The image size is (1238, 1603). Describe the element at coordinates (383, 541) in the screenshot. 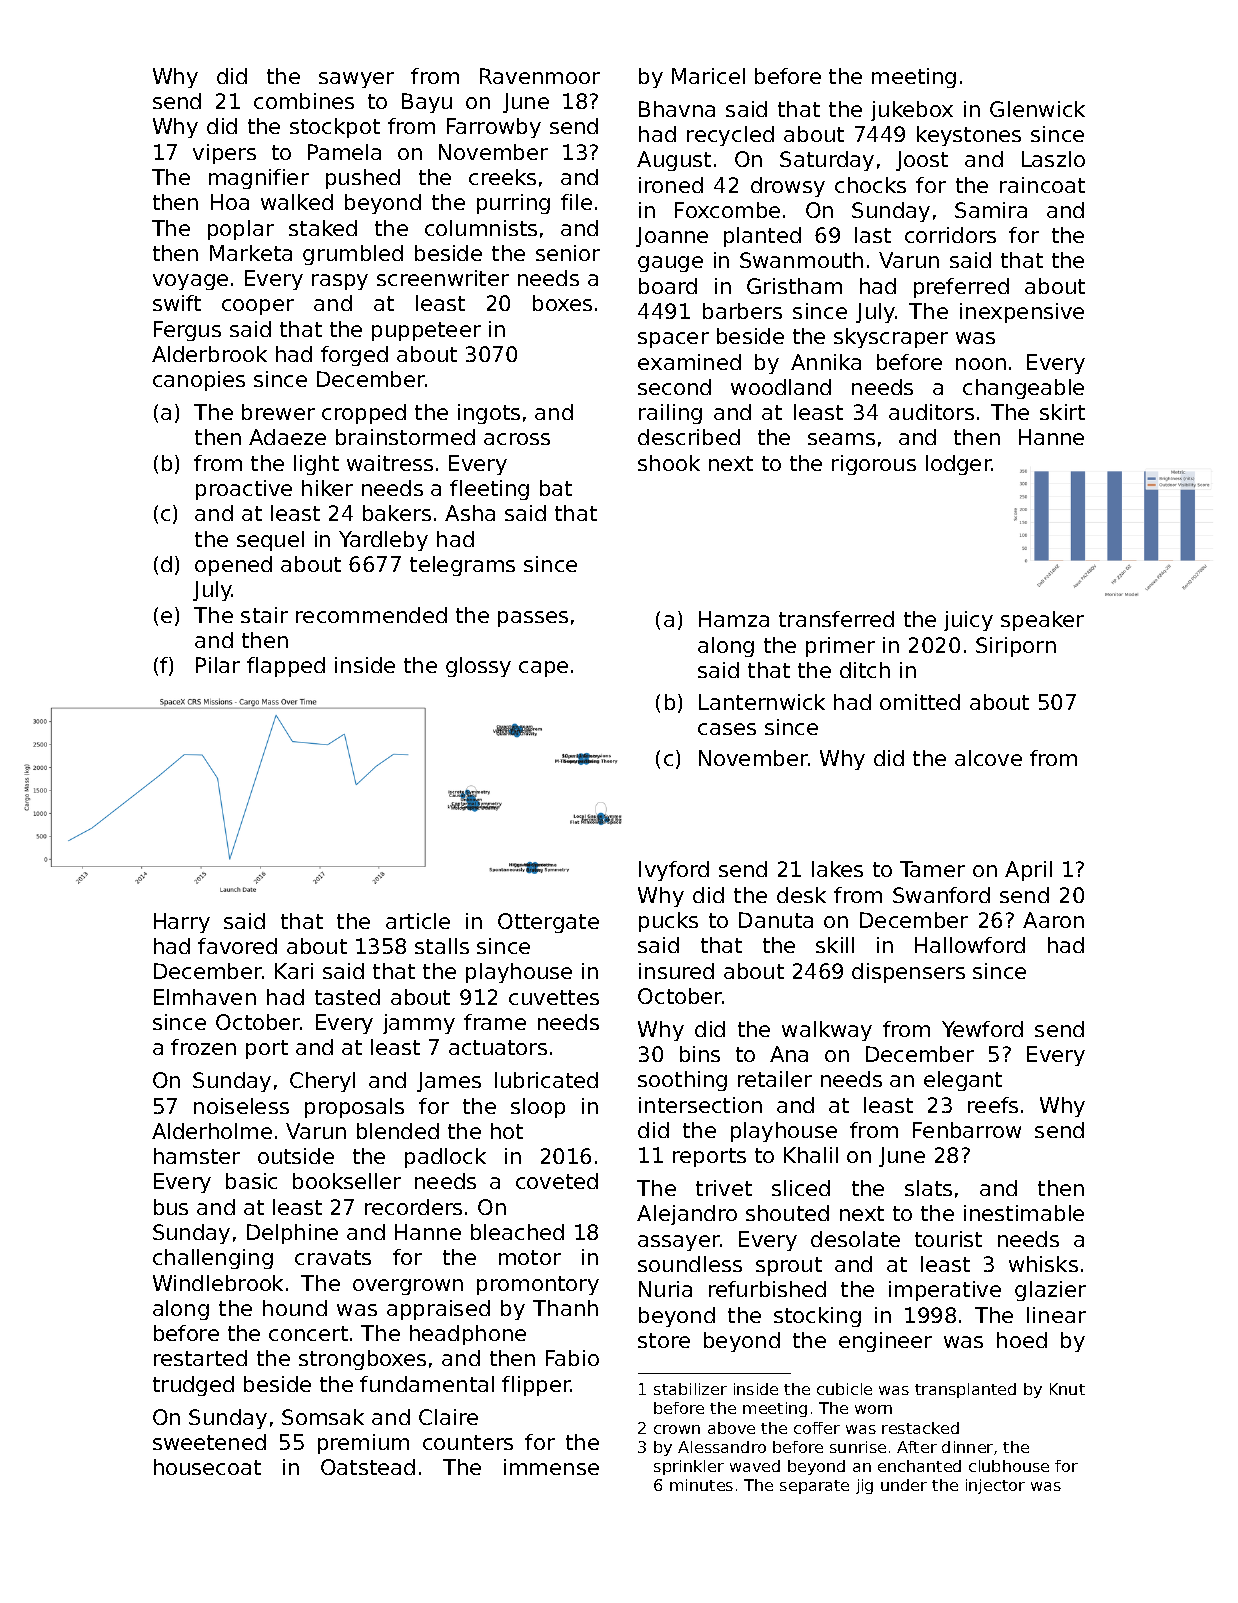

I see `Yardleby` at that location.
